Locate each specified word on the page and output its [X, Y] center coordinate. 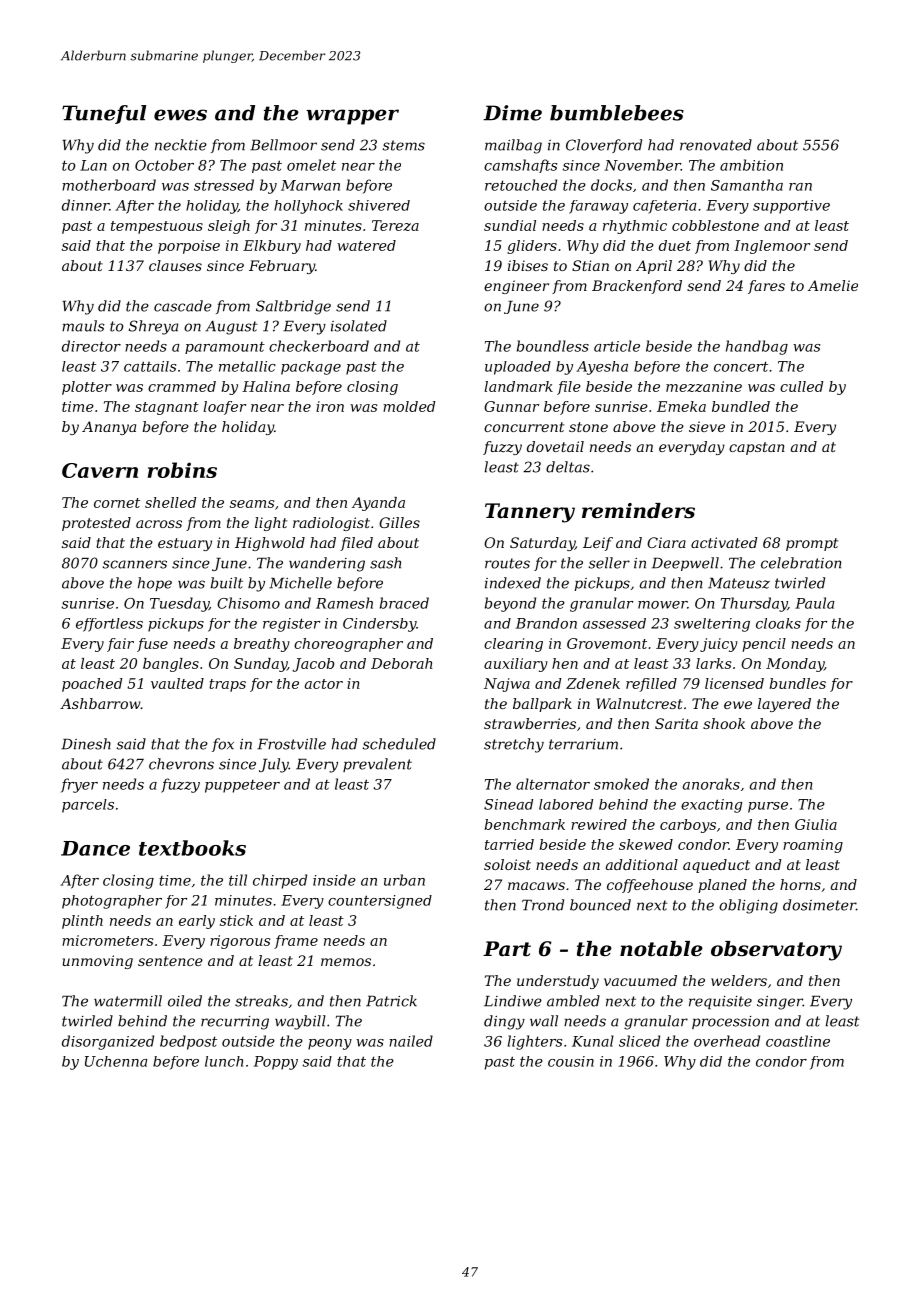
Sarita [676, 723]
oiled [185, 1001]
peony [330, 1044]
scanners [135, 564]
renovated [716, 145]
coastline [798, 1041]
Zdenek [593, 683]
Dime [512, 113]
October [164, 165]
